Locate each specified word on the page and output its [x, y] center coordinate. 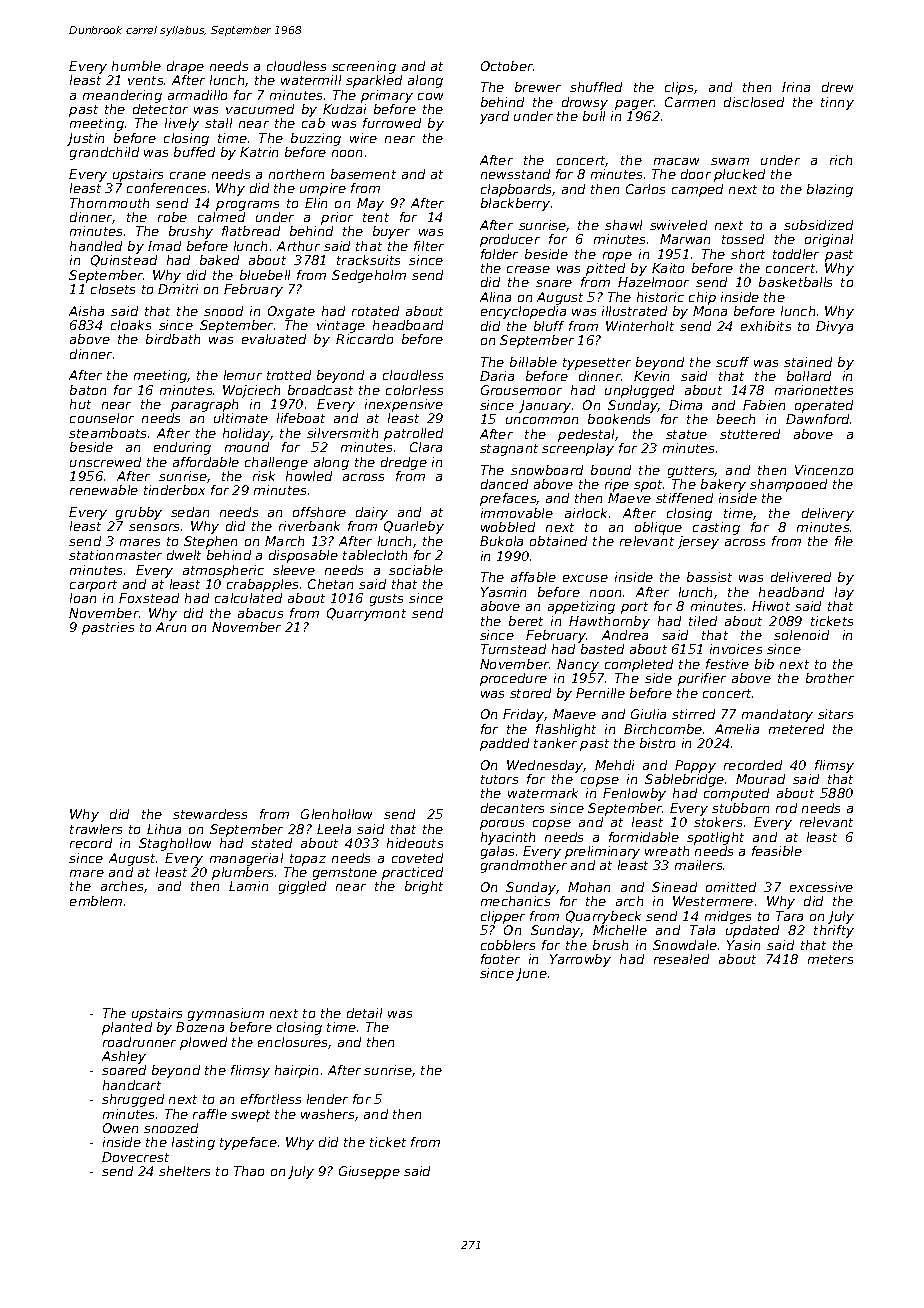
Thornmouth [109, 203]
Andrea [625, 635]
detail [364, 1013]
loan [83, 598]
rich [841, 160]
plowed [203, 1043]
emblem [96, 901]
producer [510, 240]
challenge [276, 463]
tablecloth [375, 555]
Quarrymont [366, 614]
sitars [835, 714]
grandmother [524, 866]
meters [830, 959]
